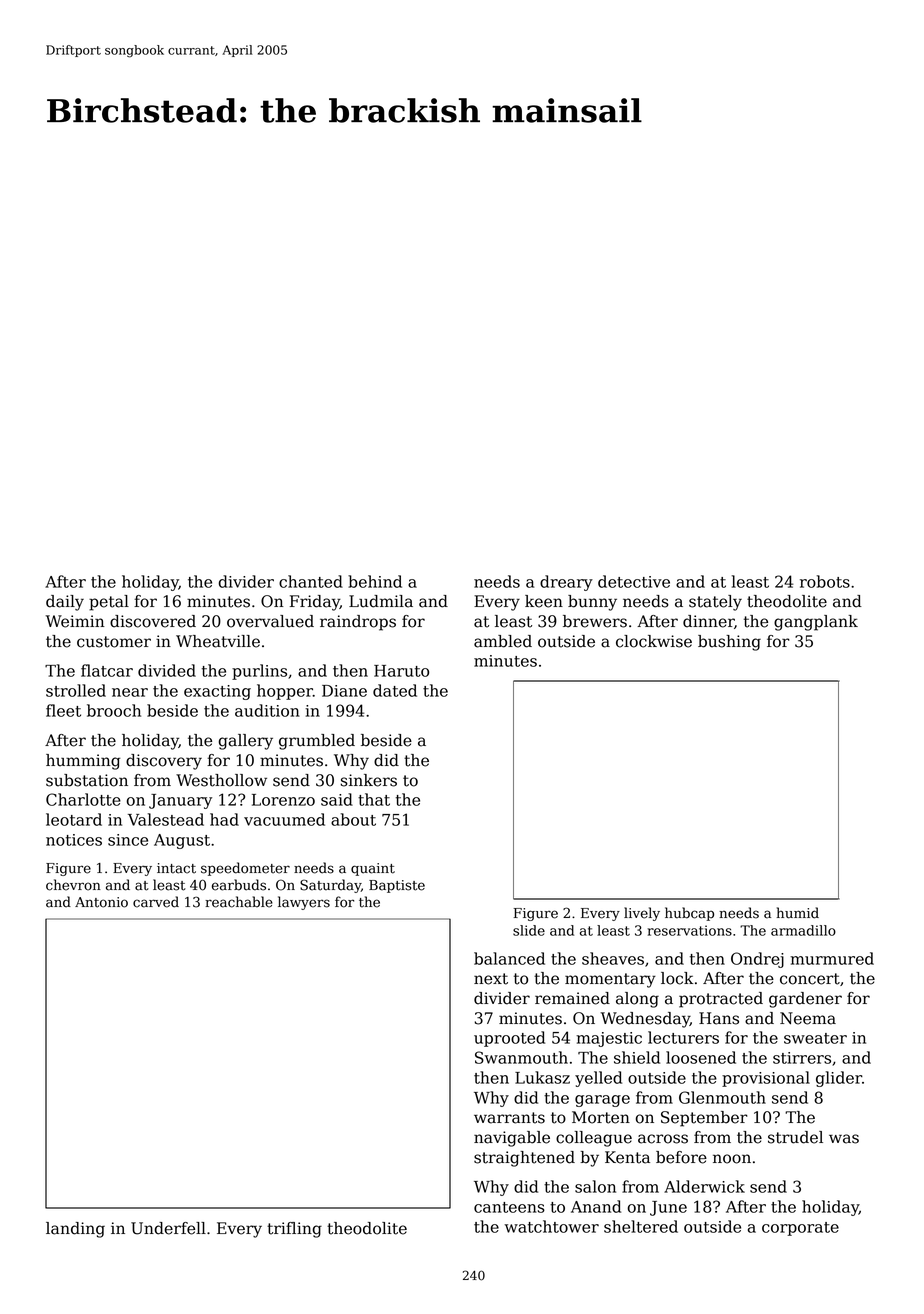  I want to click on Antonio, so click(101, 902).
